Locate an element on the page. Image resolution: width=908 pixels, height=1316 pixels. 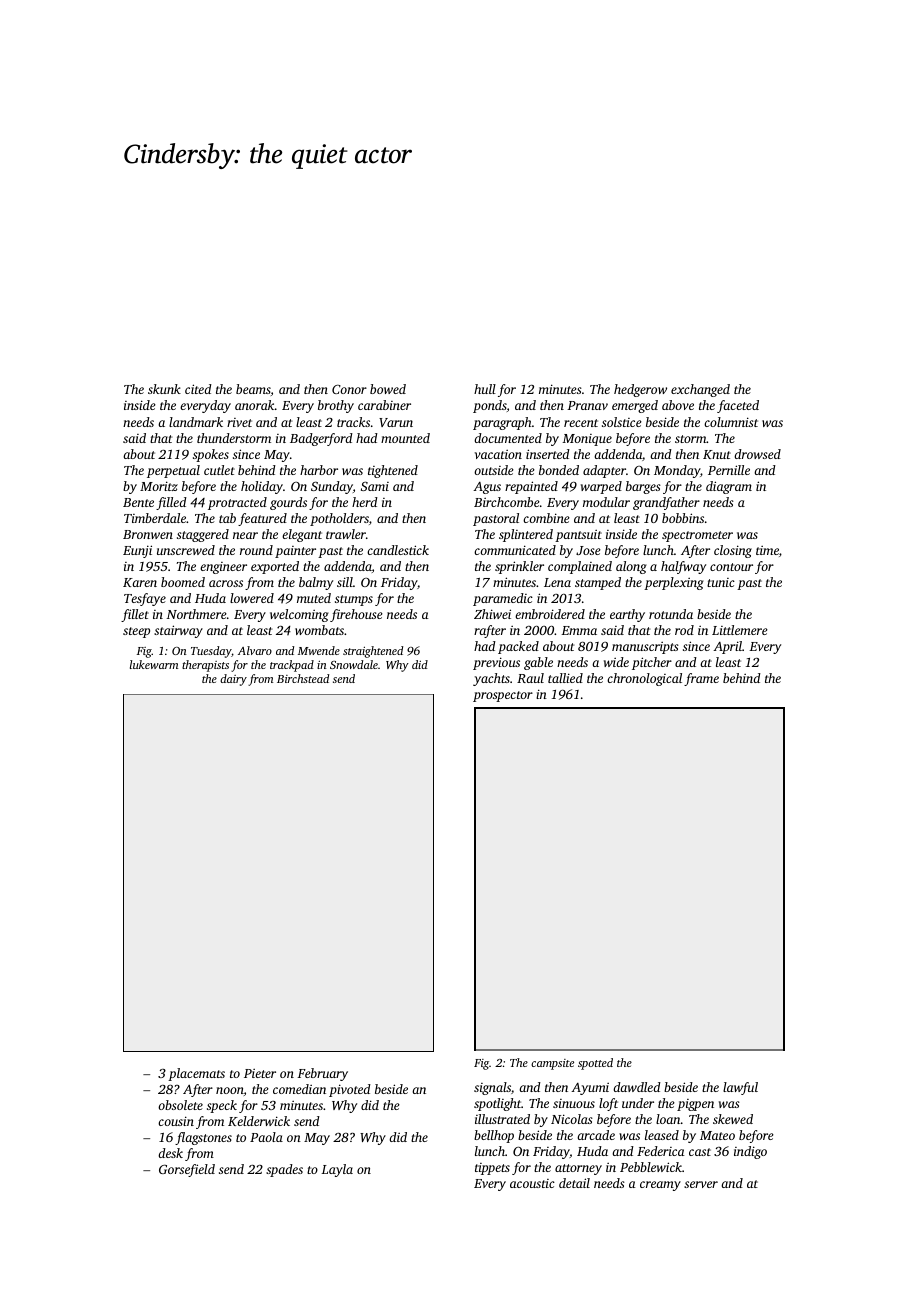
exchanged is located at coordinates (700, 390).
